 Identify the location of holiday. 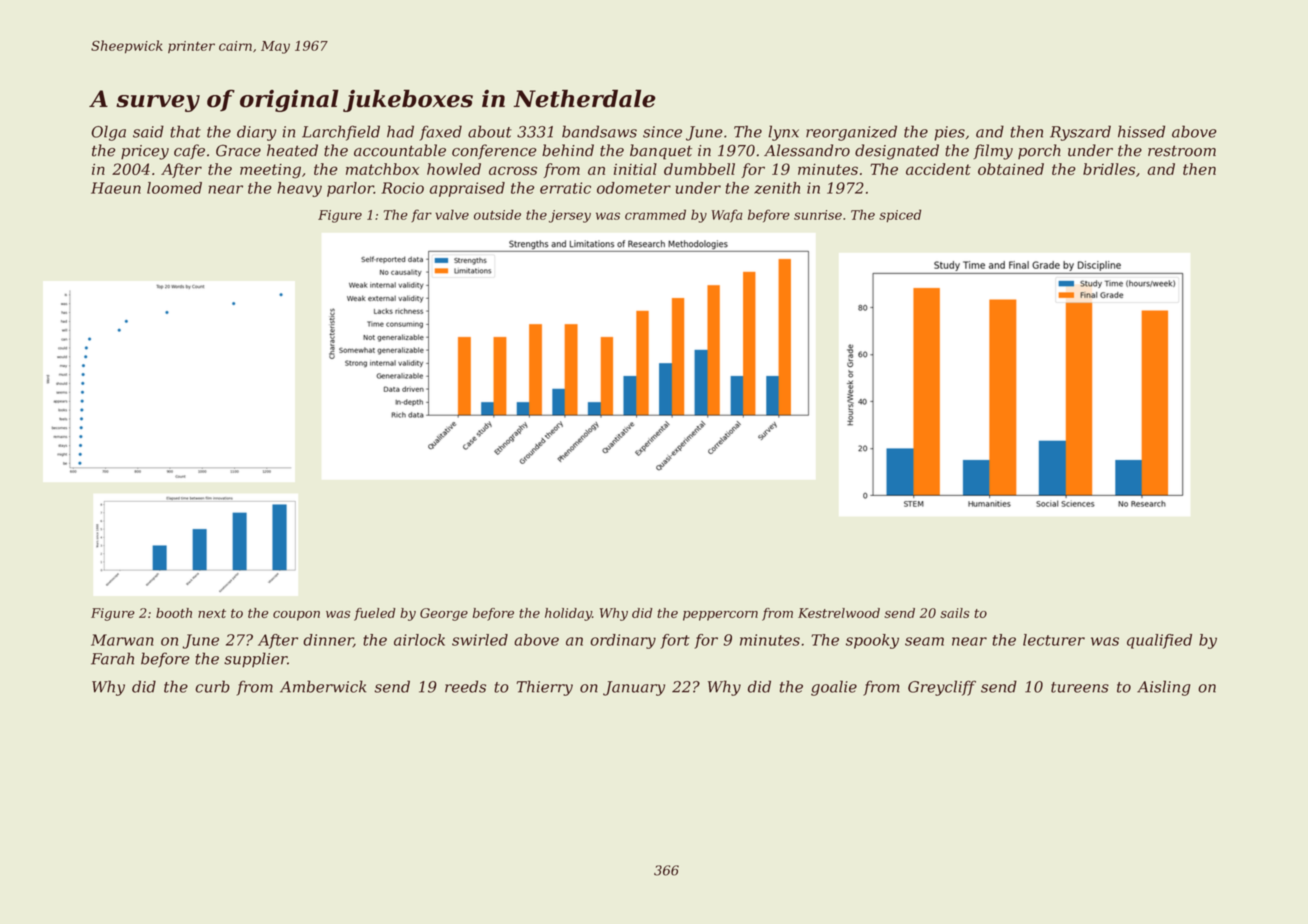
(568, 614).
